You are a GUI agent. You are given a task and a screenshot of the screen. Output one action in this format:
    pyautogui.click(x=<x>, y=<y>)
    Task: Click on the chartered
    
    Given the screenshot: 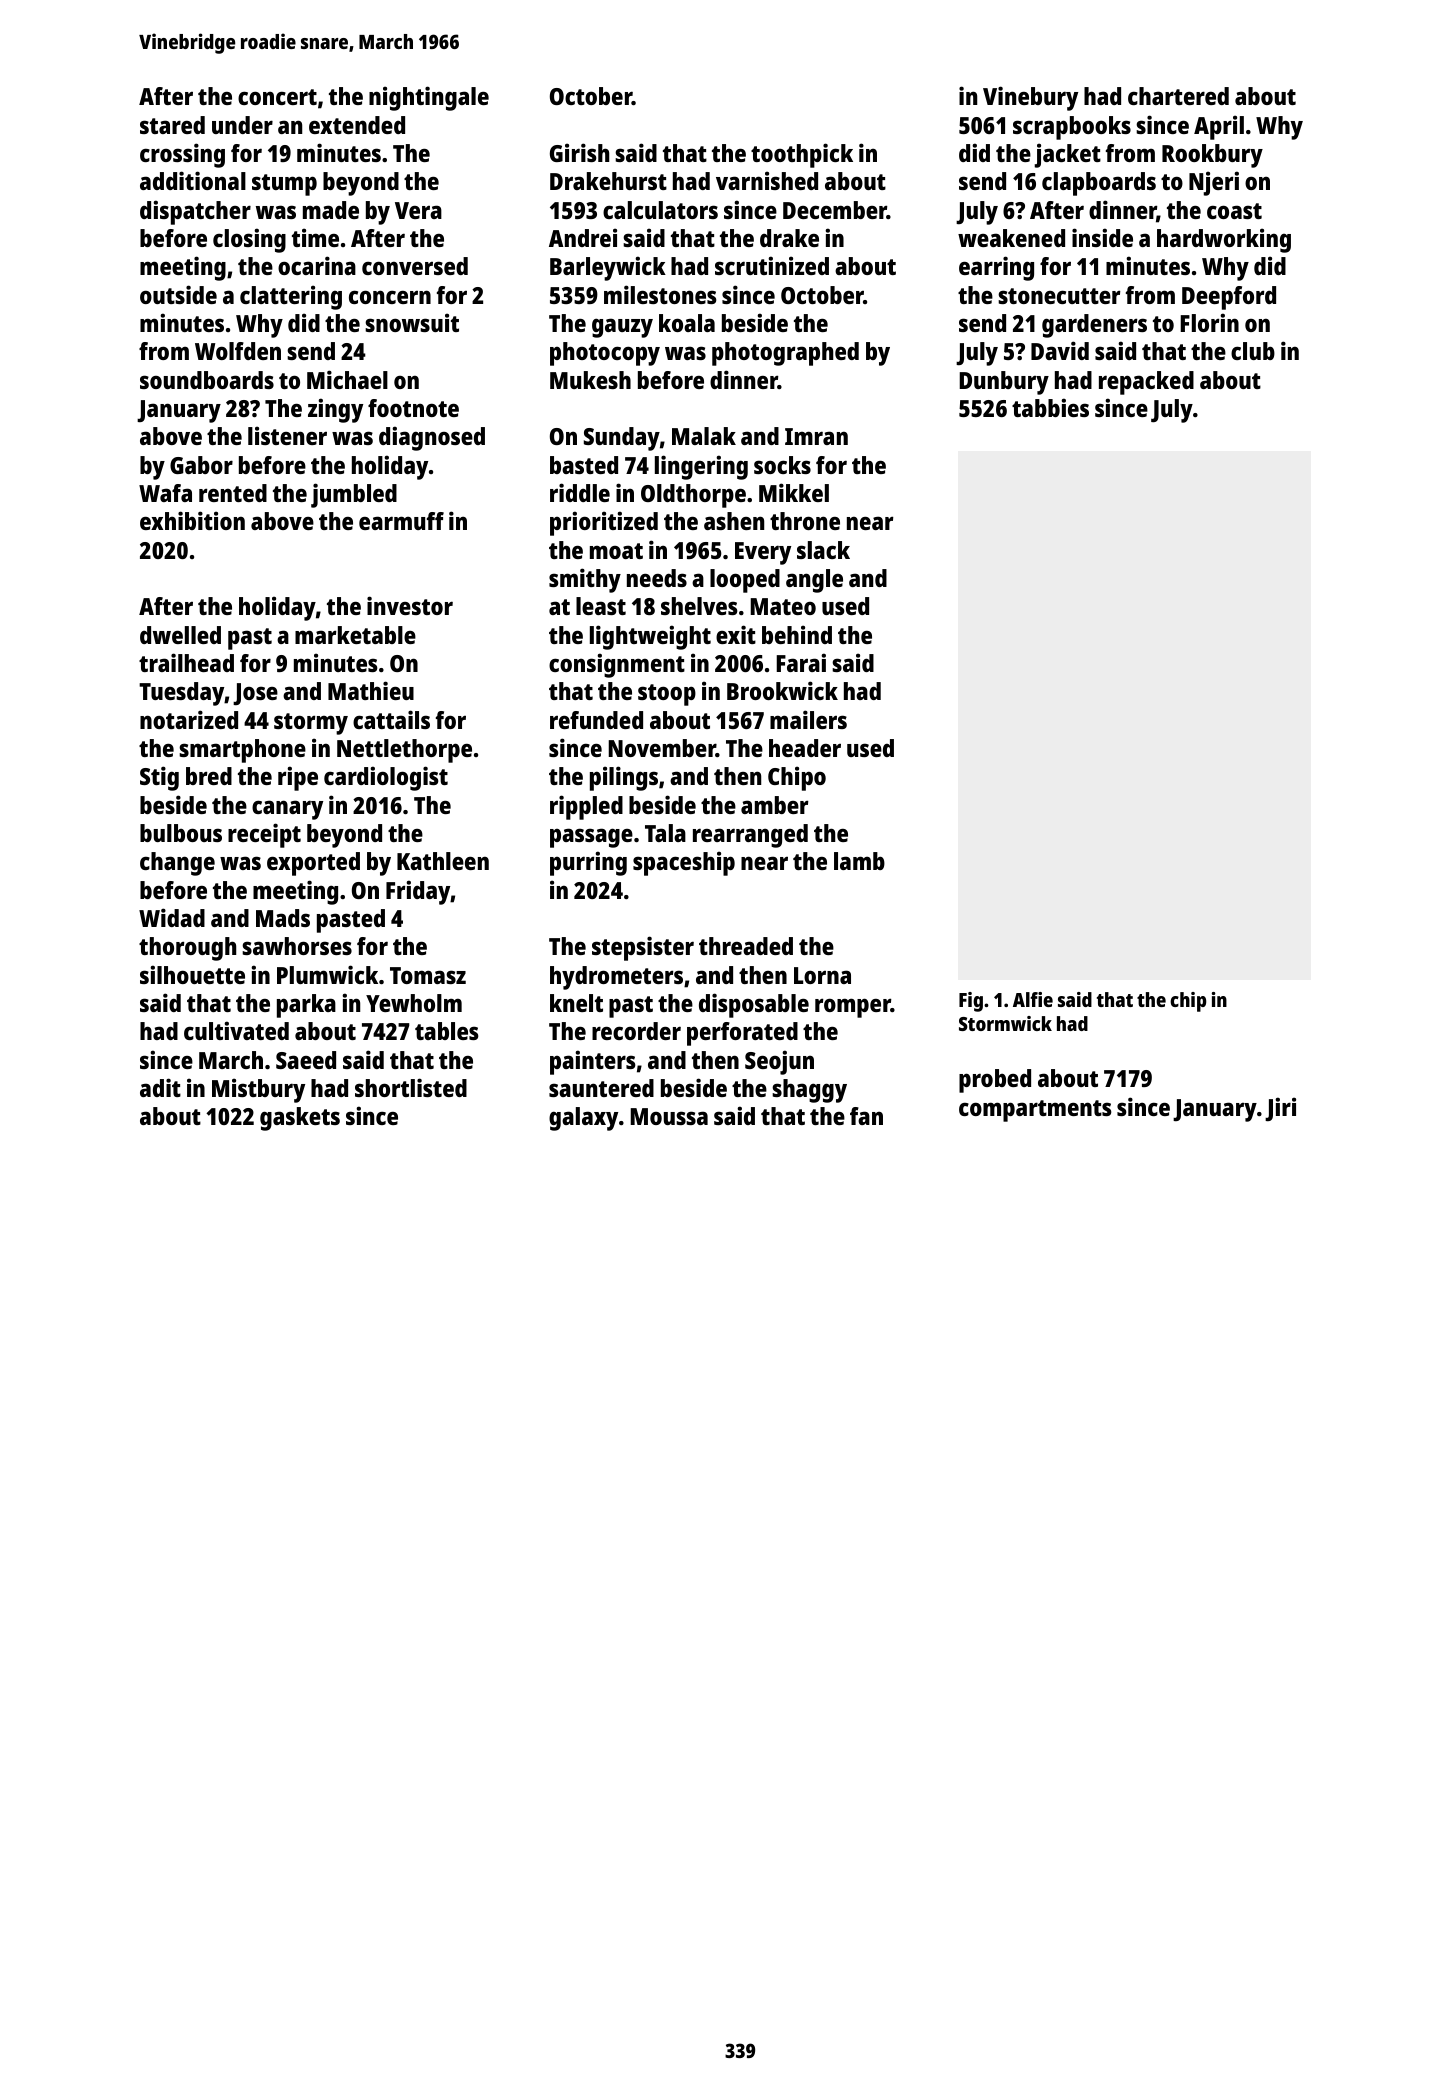 What is the action you would take?
    pyautogui.click(x=1178, y=96)
